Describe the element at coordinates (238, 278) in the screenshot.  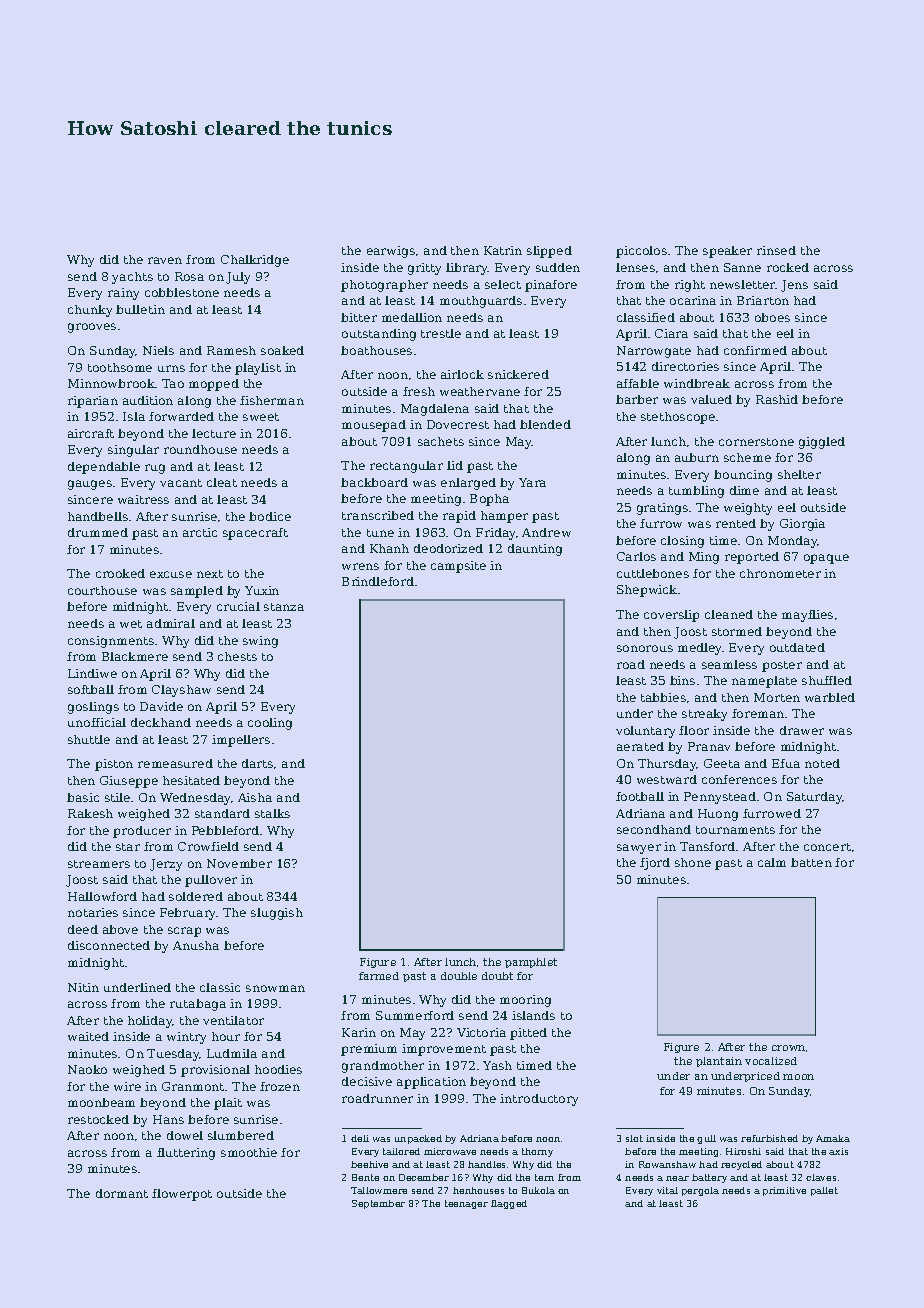
I see `July` at that location.
